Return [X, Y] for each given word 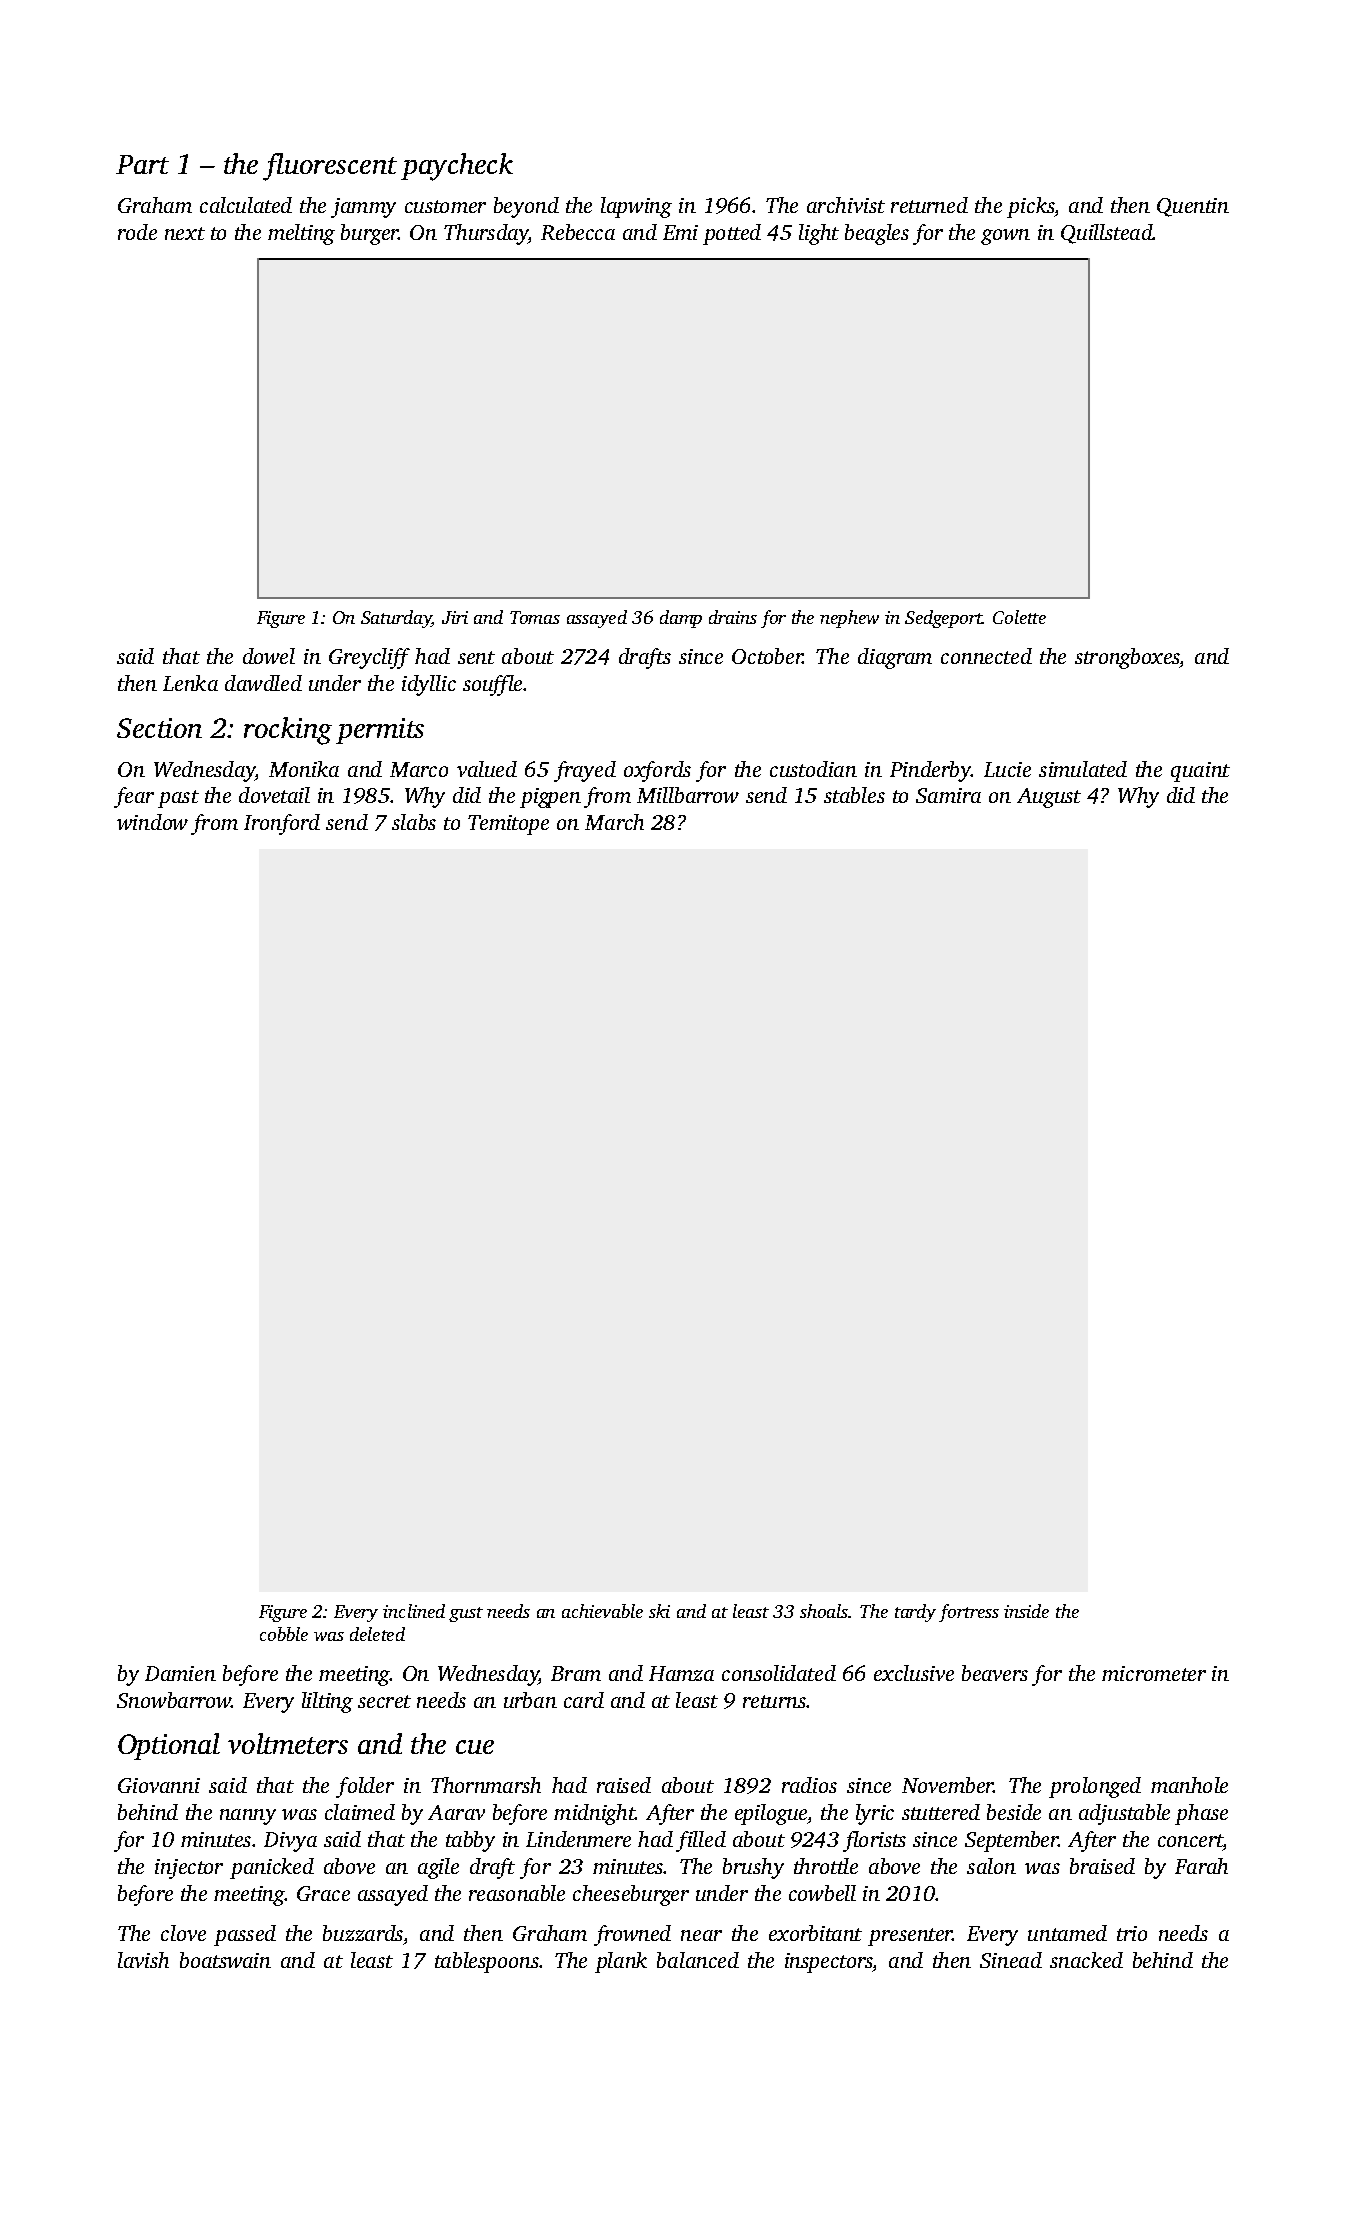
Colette [1019, 617]
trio [1132, 1933]
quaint [1200, 772]
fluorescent [330, 167]
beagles [877, 234]
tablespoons [487, 1962]
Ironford [282, 824]
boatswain [225, 1960]
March [614, 822]
